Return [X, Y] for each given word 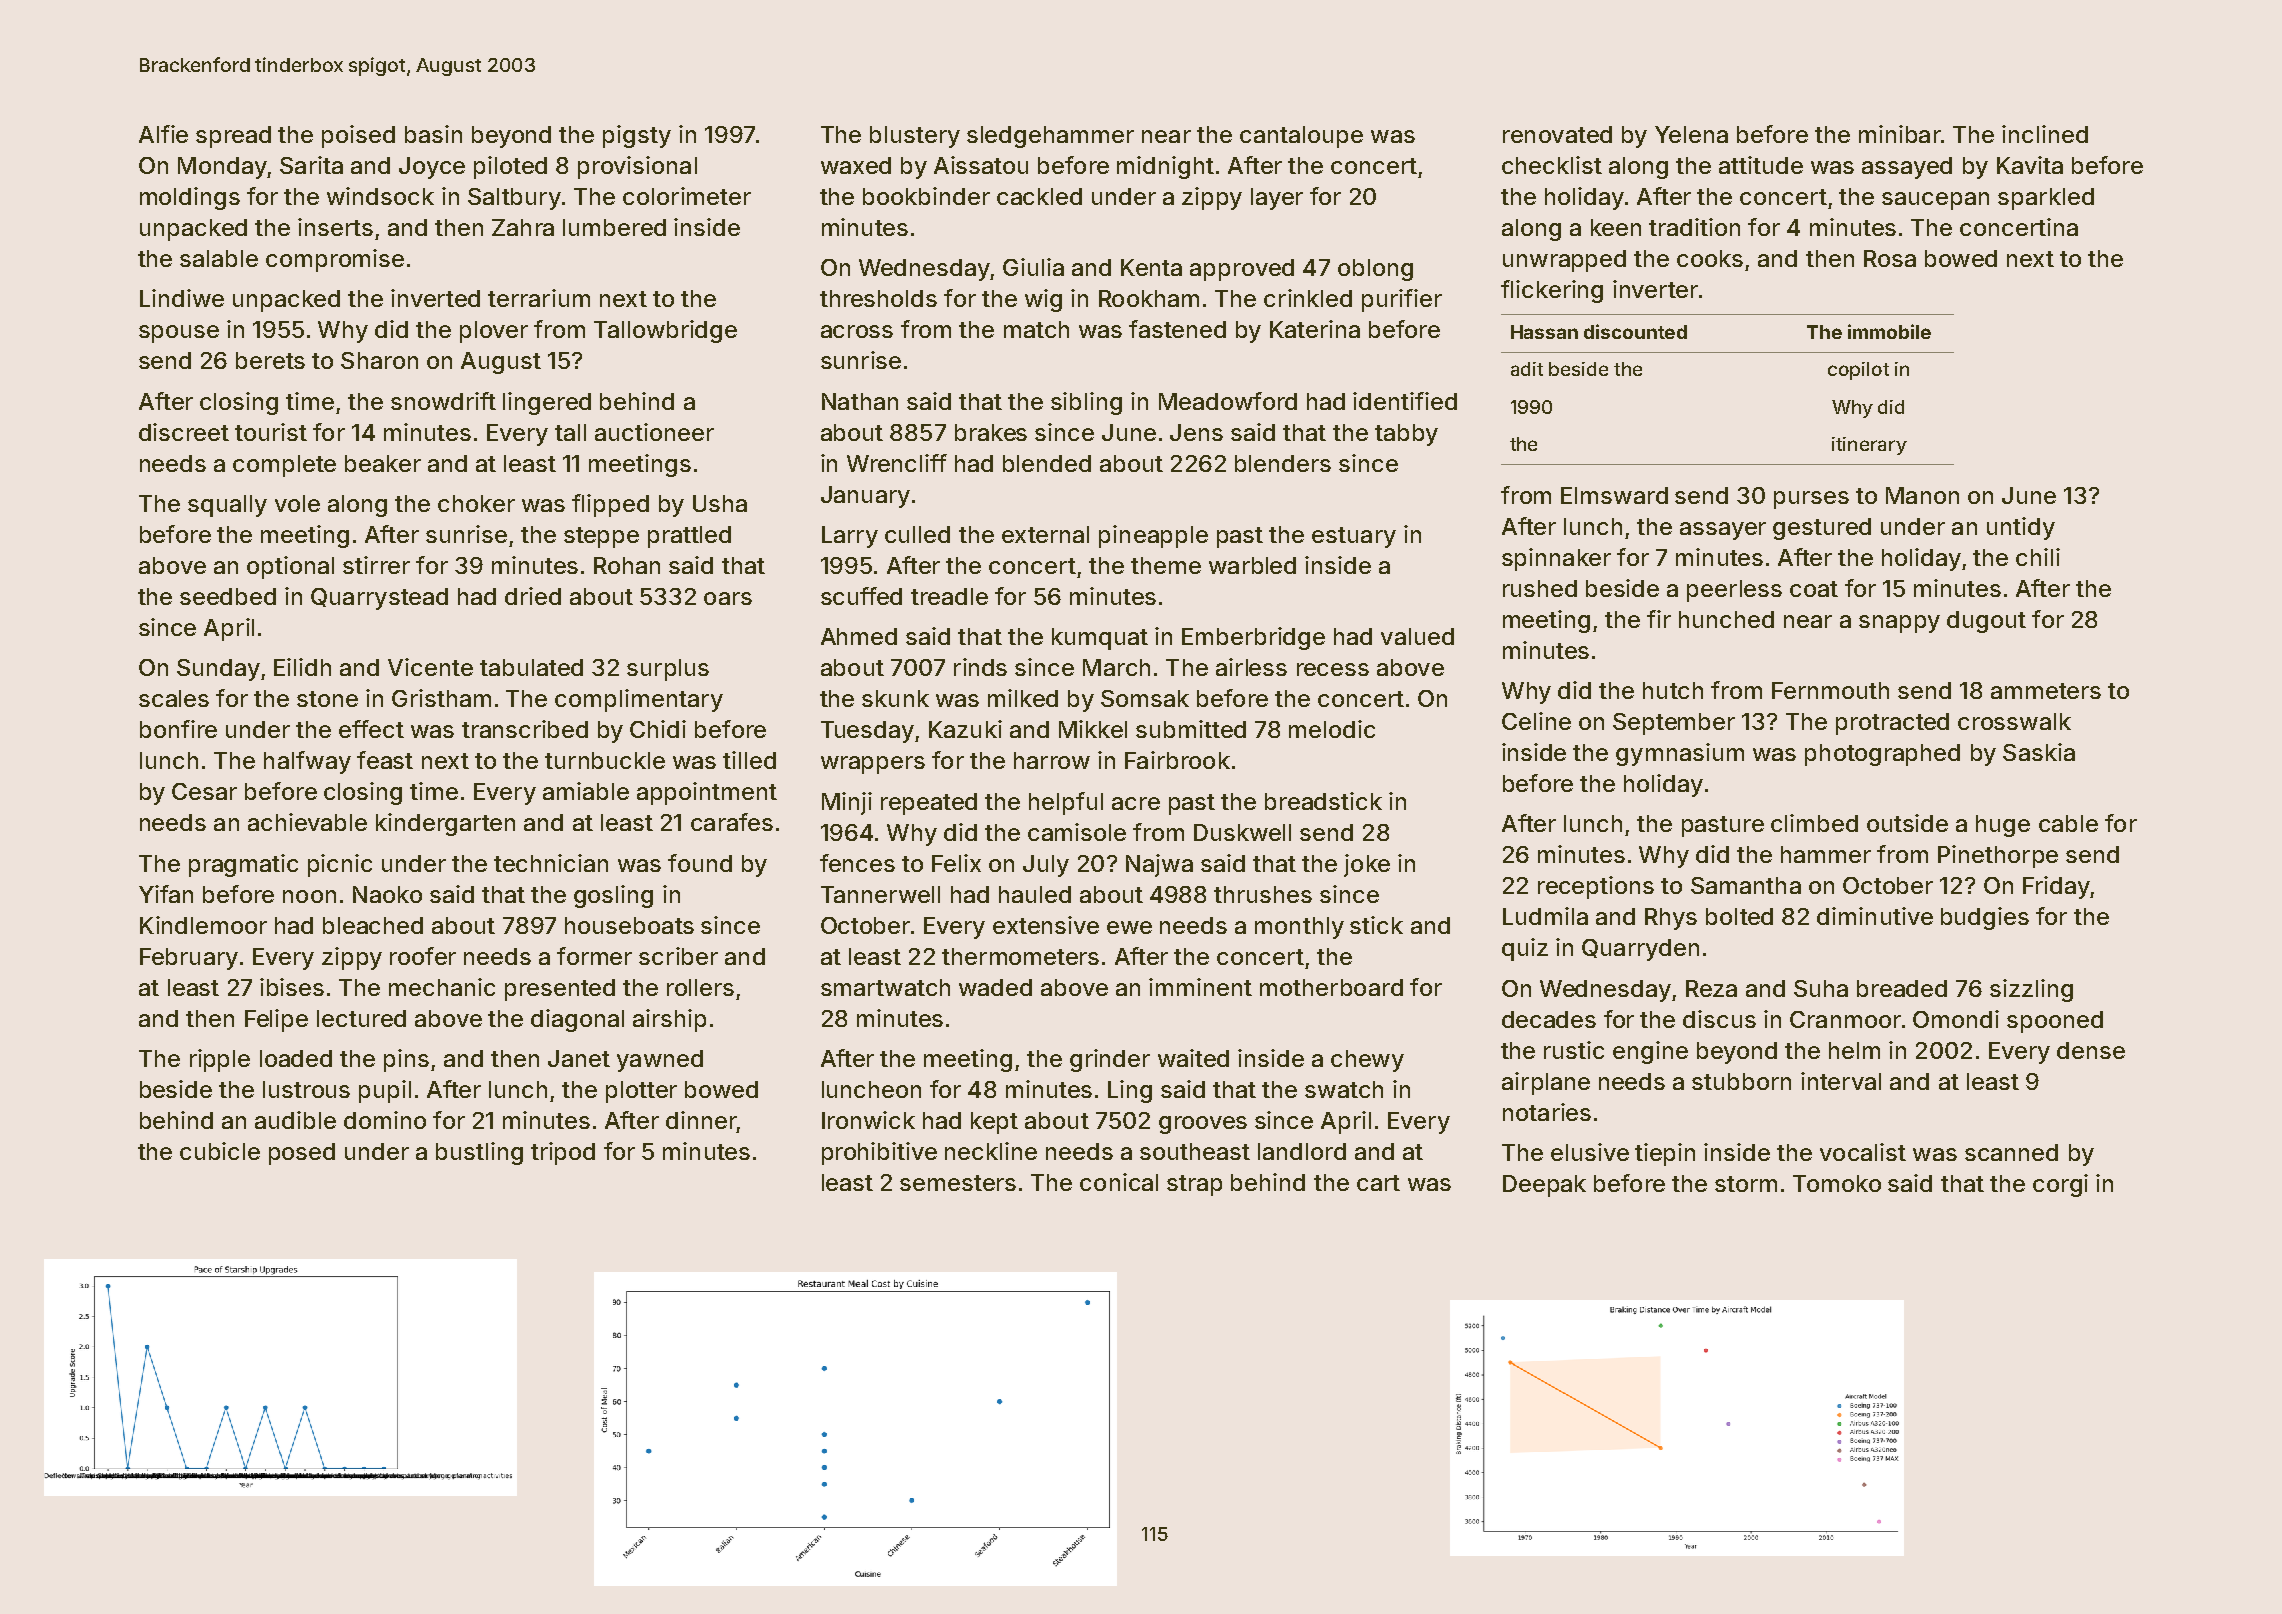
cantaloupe [1301, 137]
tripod [563, 1153]
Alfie [163, 134]
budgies [1985, 918]
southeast [1195, 1151]
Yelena [1691, 134]
